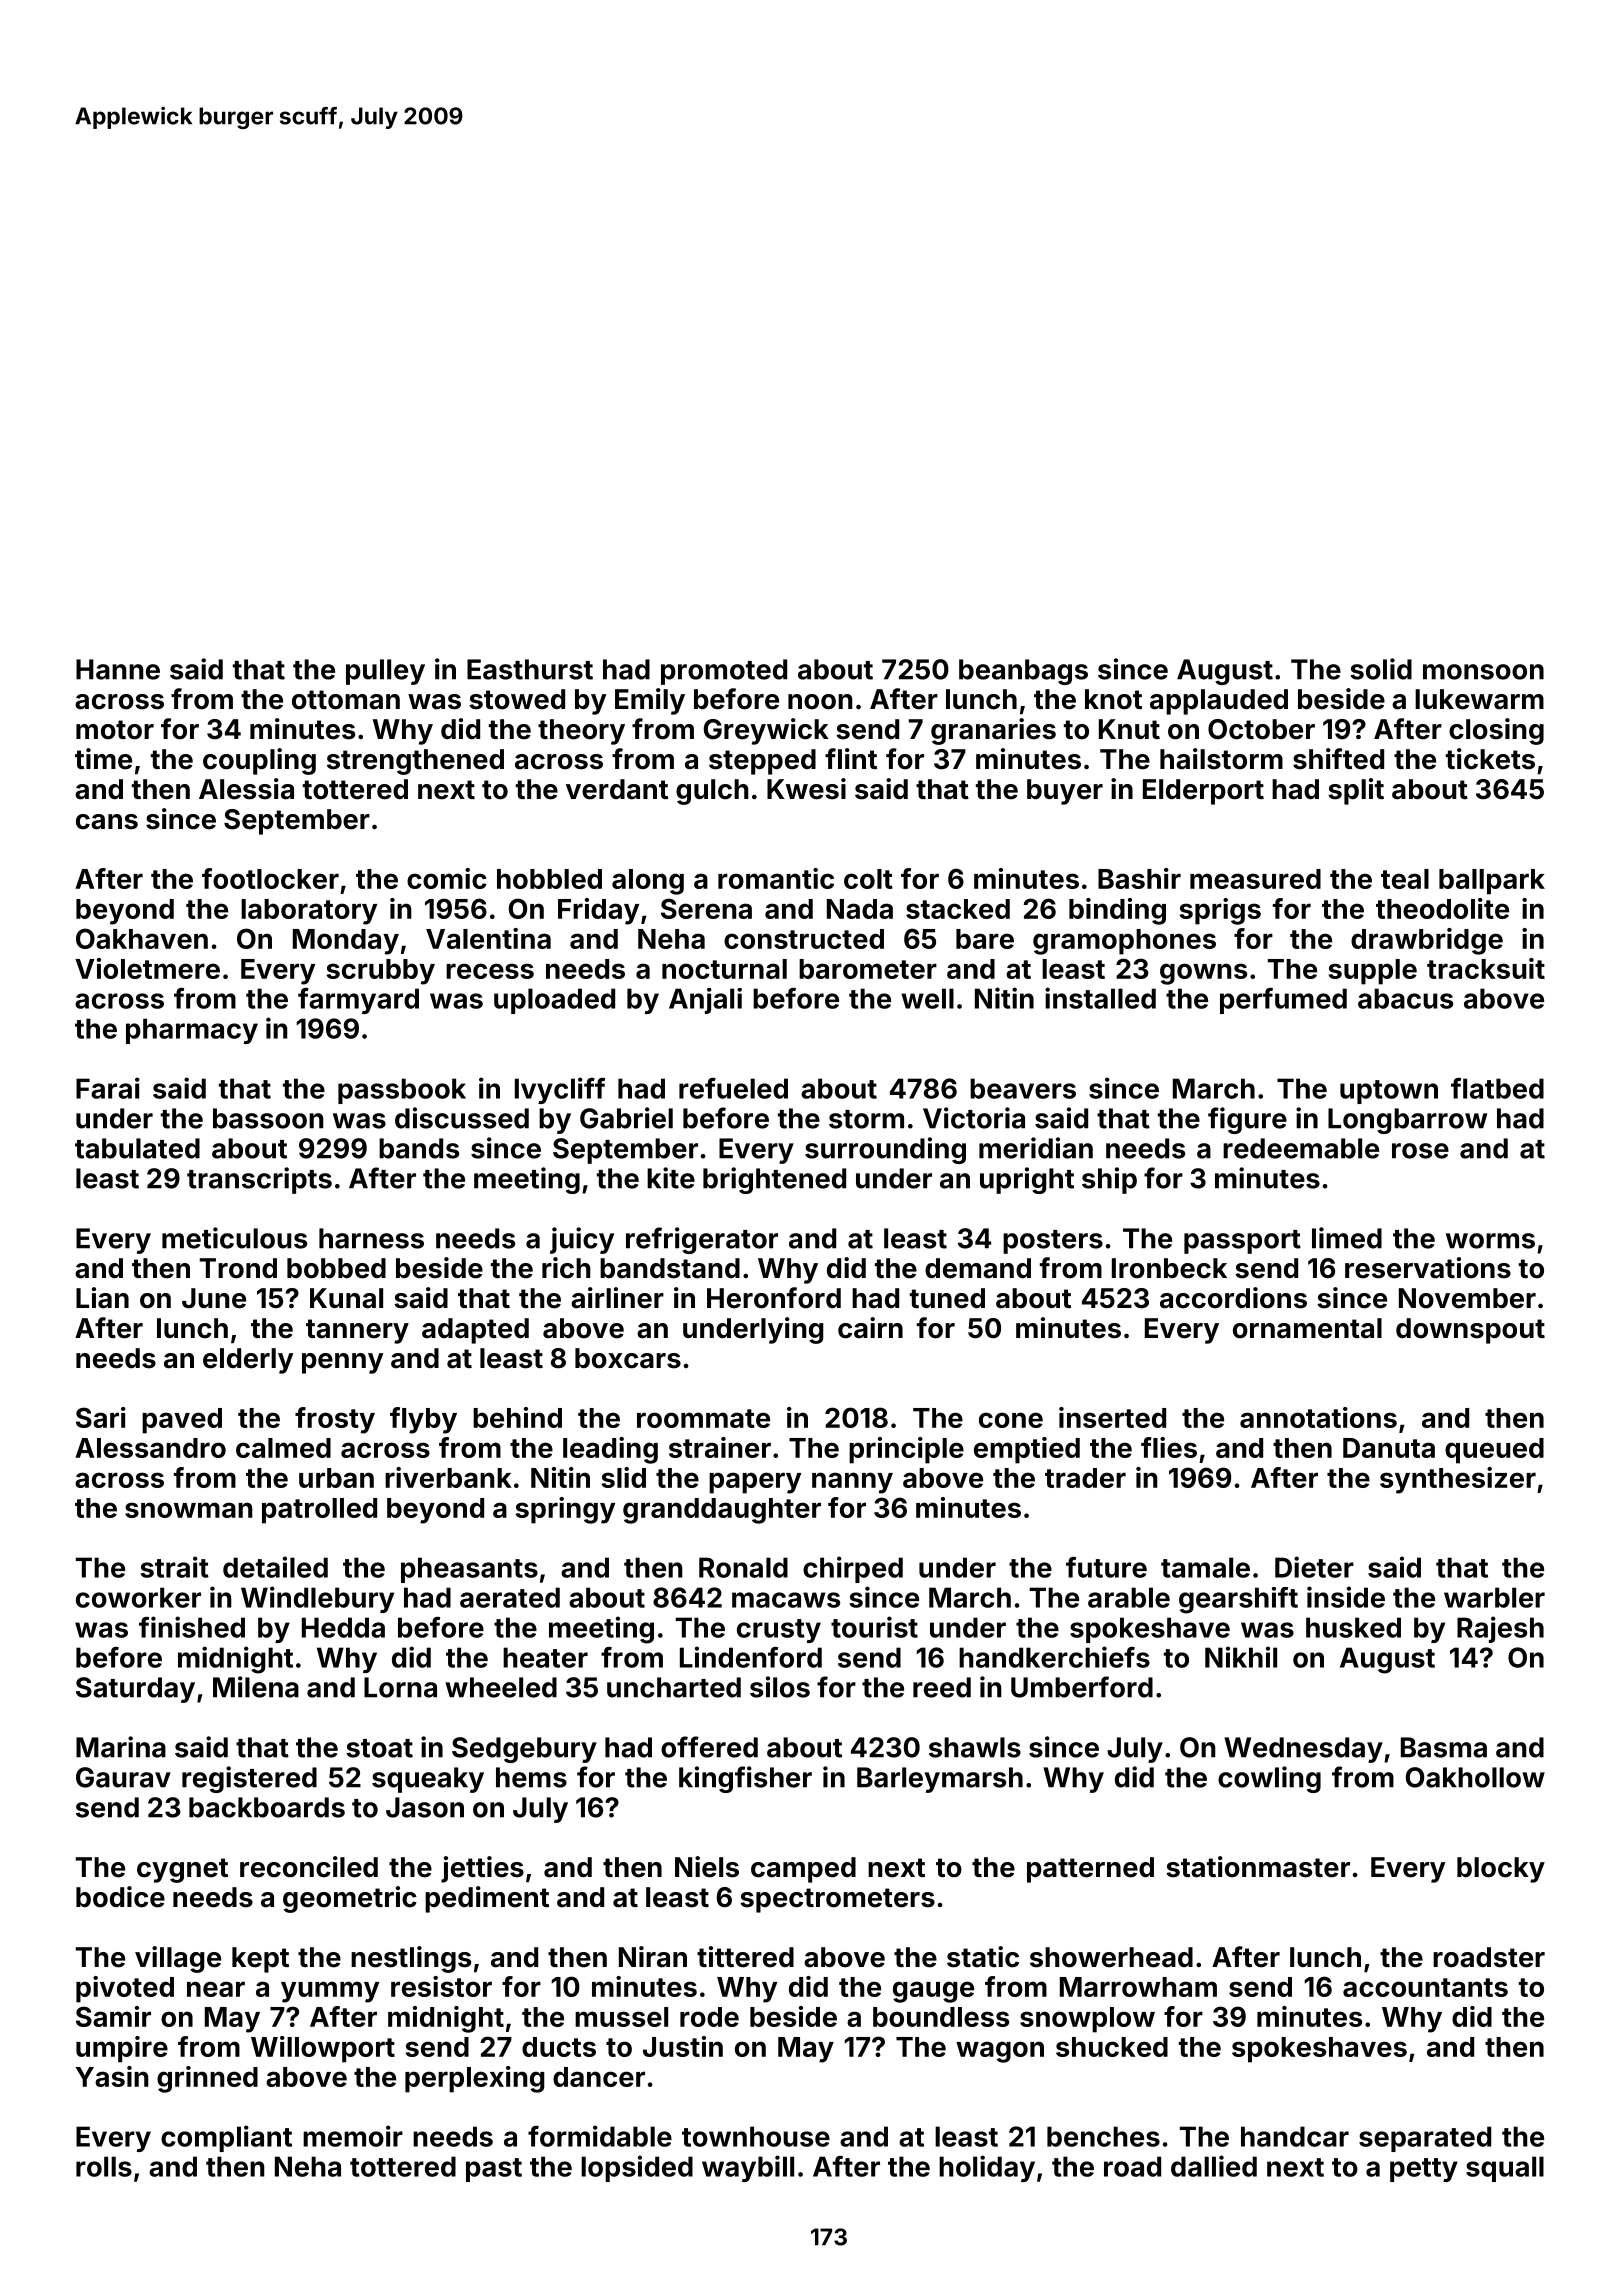 This screenshot has width=1620, height=2292. Describe the element at coordinates (733, 1088) in the screenshot. I see `refueled` at that location.
